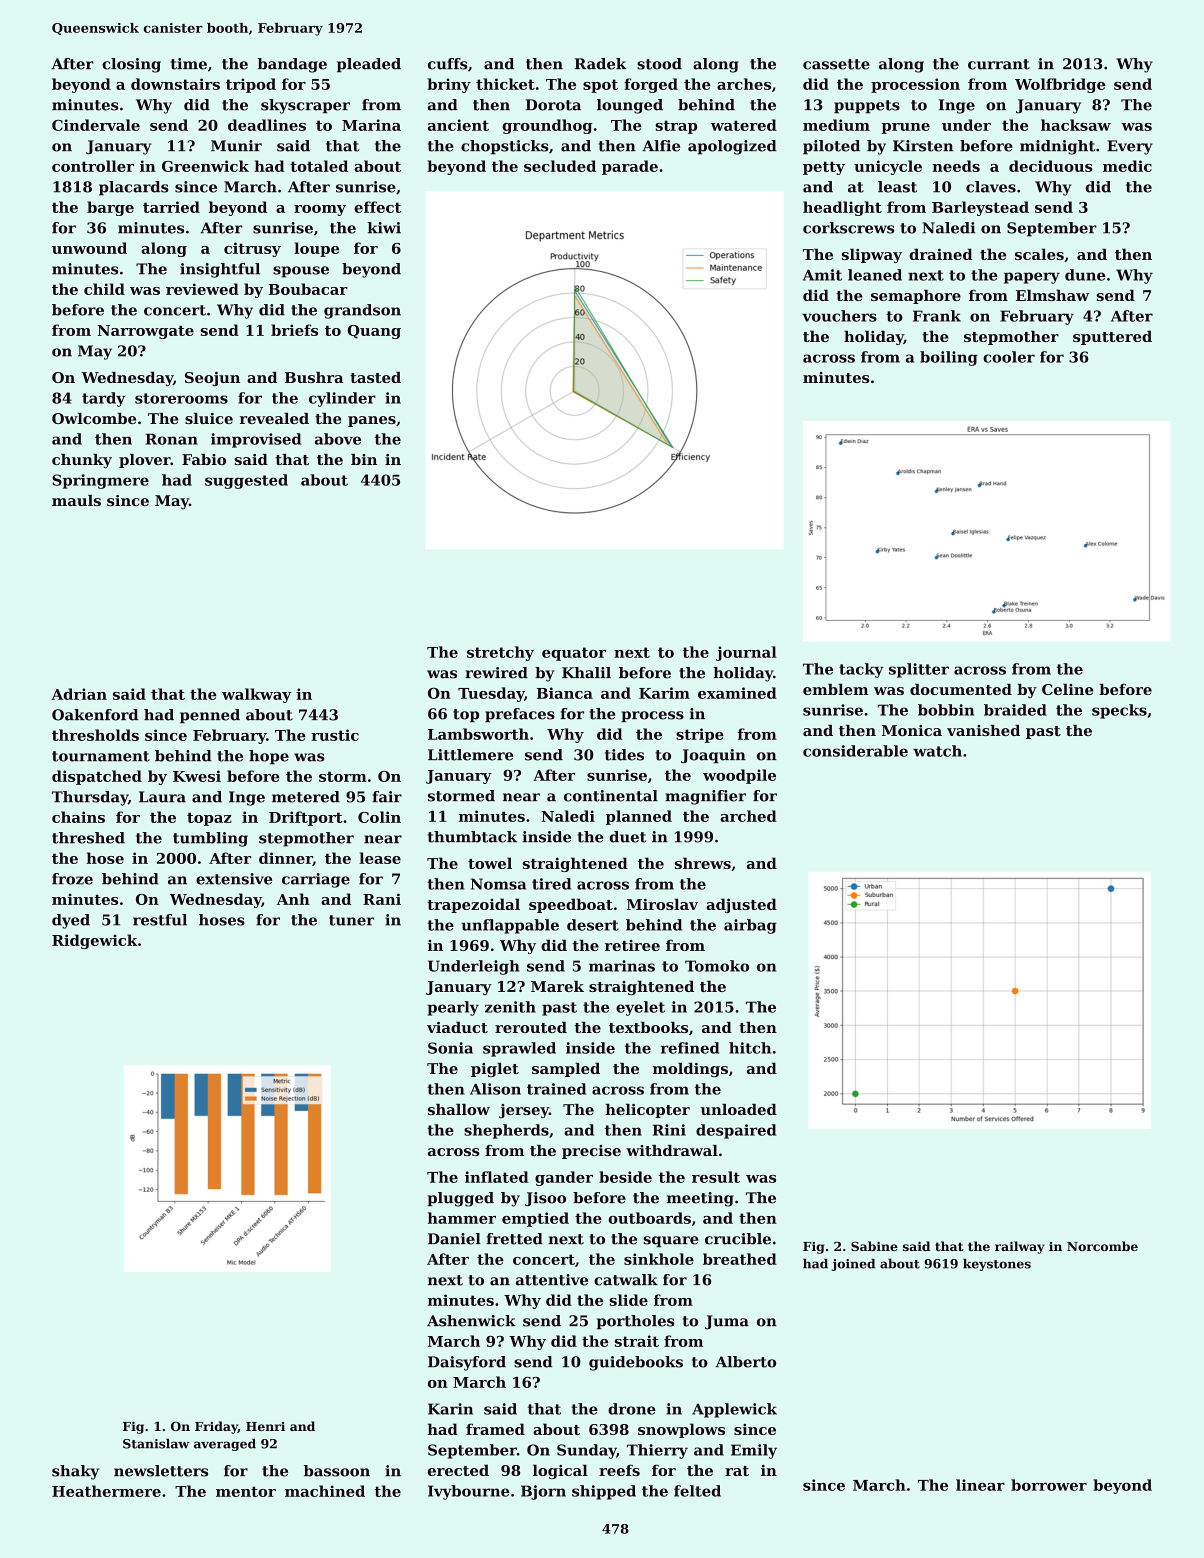 Image resolution: width=1204 pixels, height=1558 pixels. Describe the element at coordinates (246, 481) in the screenshot. I see `suggested` at that location.
